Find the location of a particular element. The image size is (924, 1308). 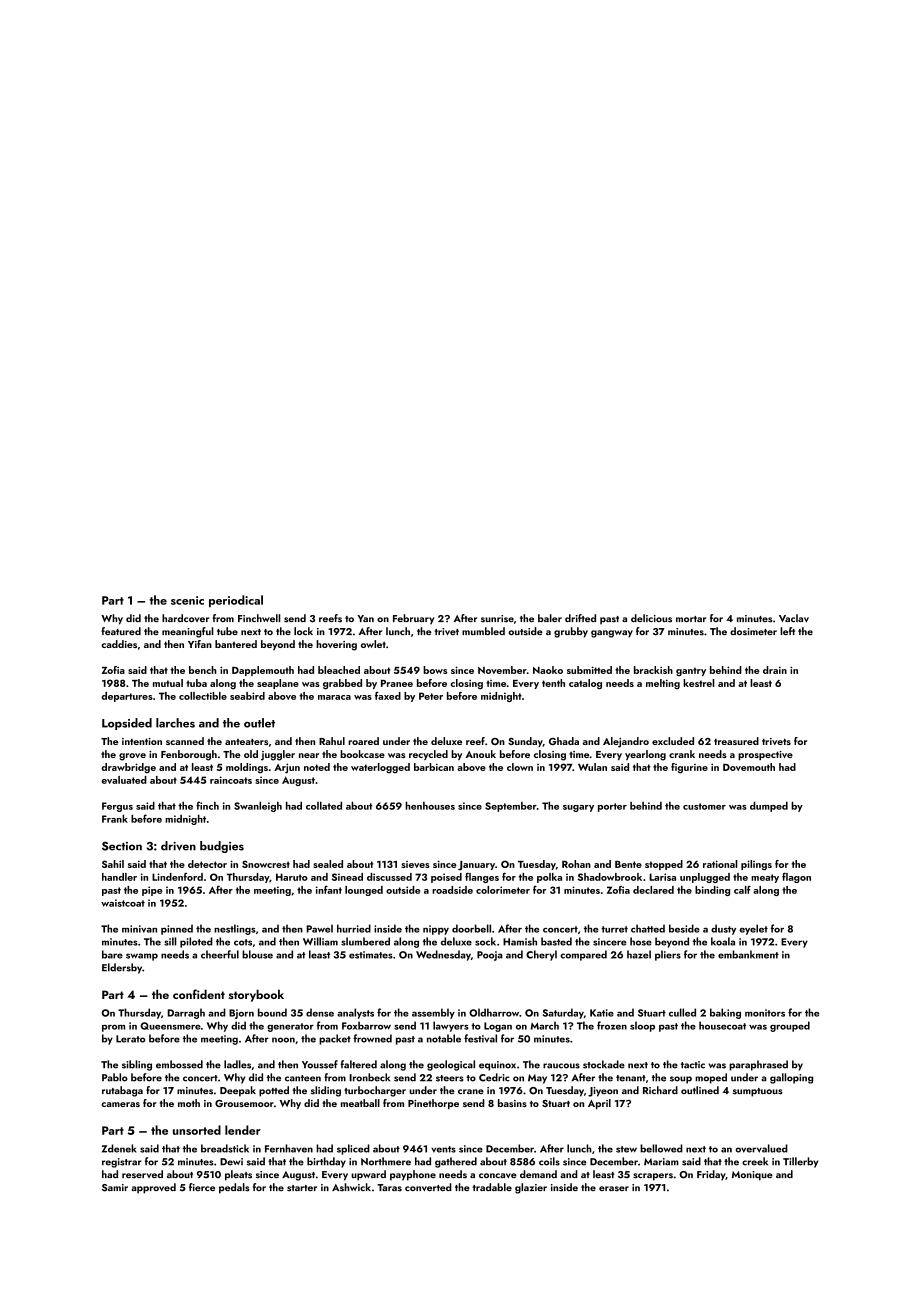

collectible is located at coordinates (203, 696).
